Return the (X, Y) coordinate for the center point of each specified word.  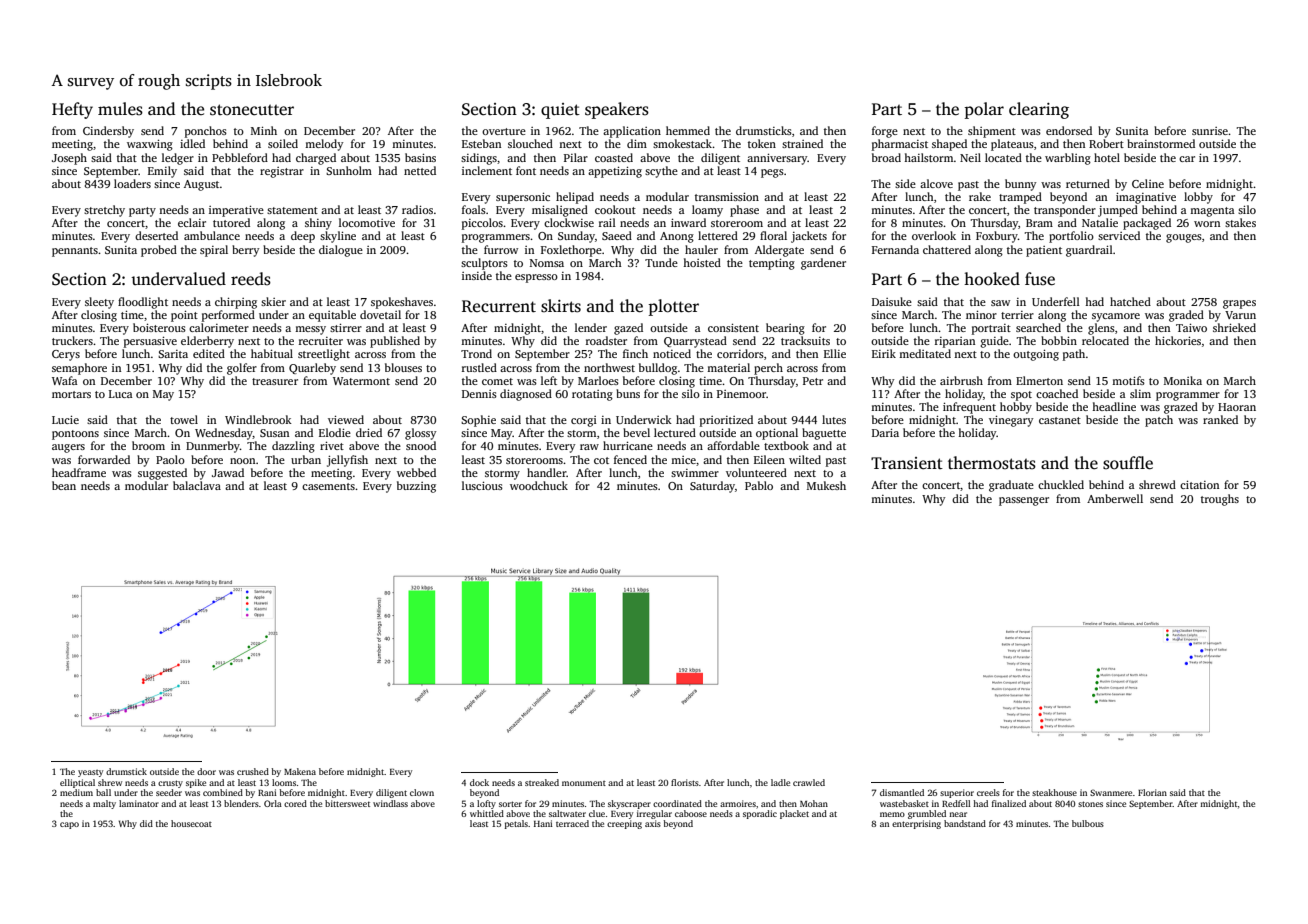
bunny (1021, 185)
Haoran (1237, 407)
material (728, 367)
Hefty (72, 110)
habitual (272, 353)
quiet (560, 111)
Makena (300, 771)
